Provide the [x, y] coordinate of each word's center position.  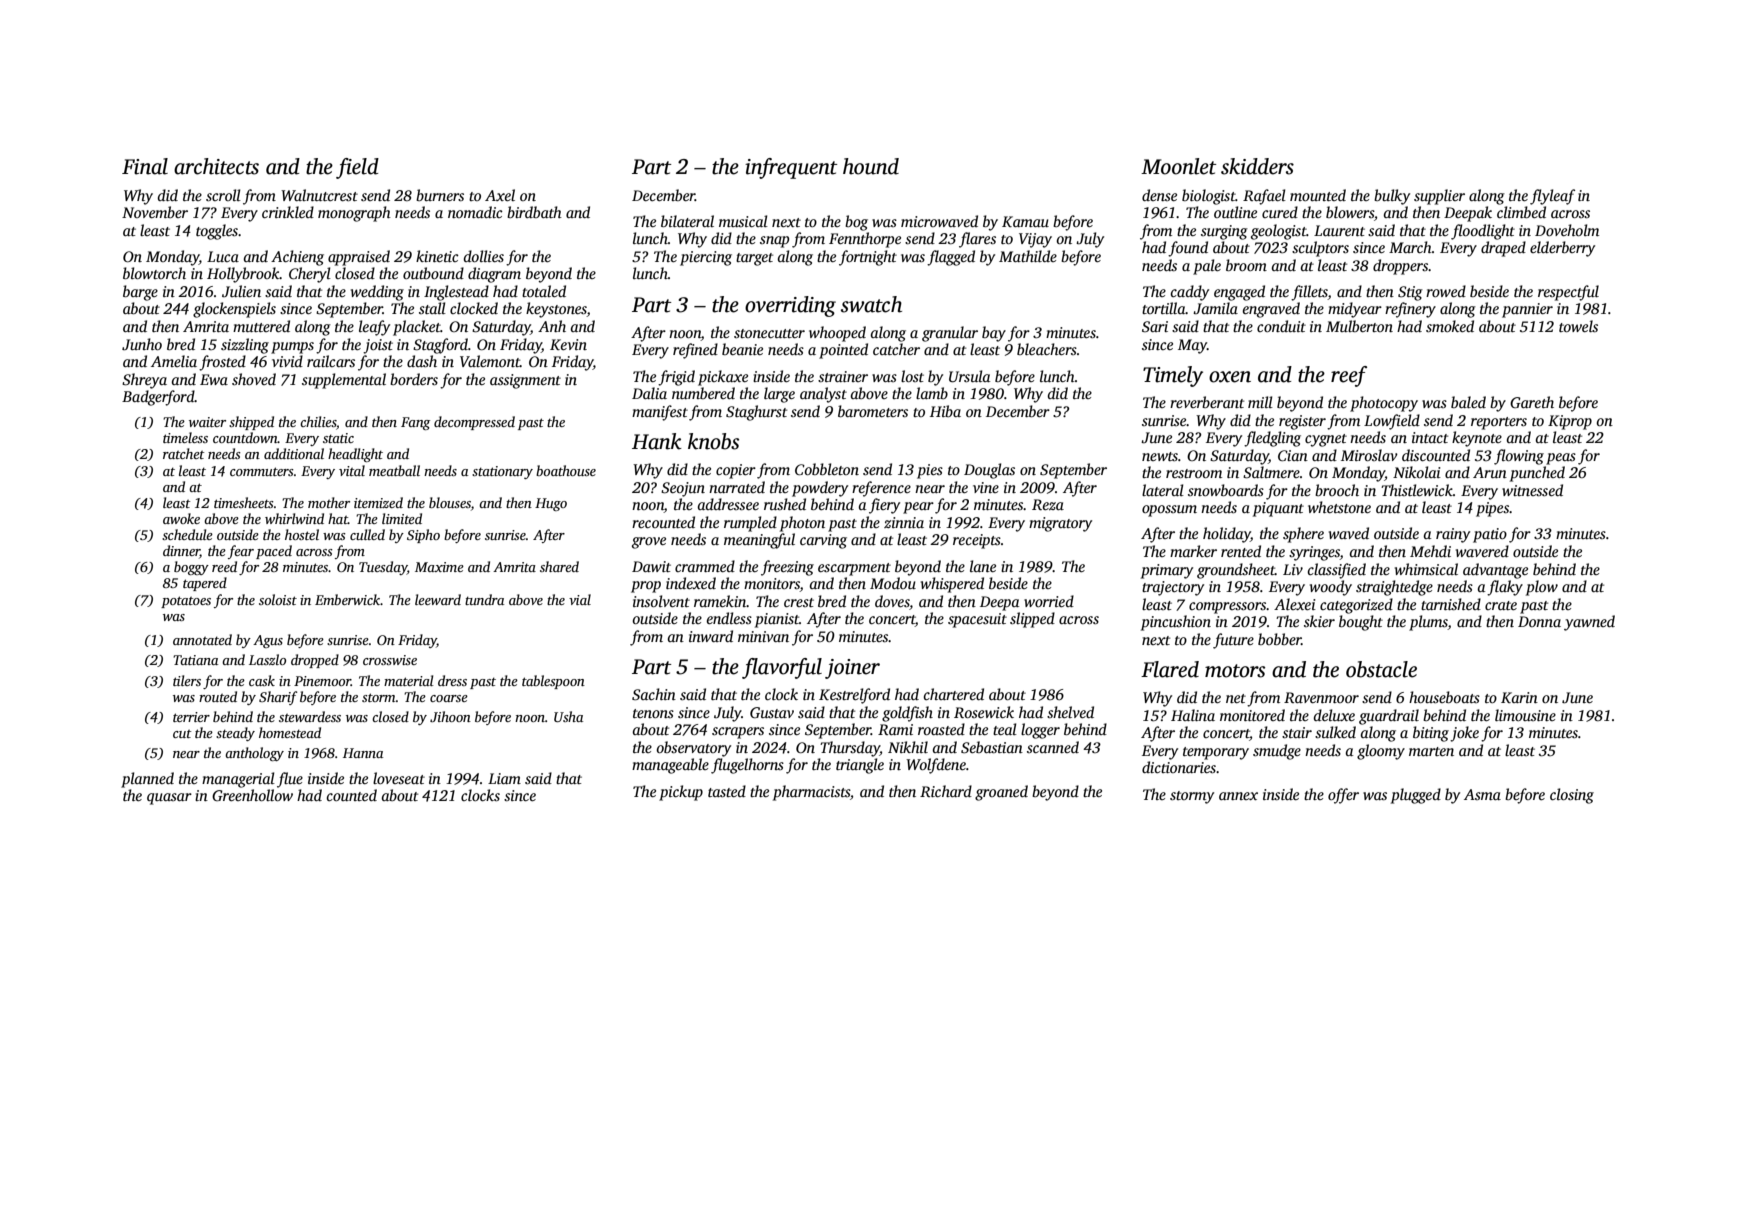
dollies [484, 256]
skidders [1257, 166]
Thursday [850, 749]
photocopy [1384, 404]
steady [235, 734]
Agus [268, 641]
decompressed [474, 423]
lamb [932, 393]
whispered [952, 585]
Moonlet [1178, 166]
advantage [1495, 571]
